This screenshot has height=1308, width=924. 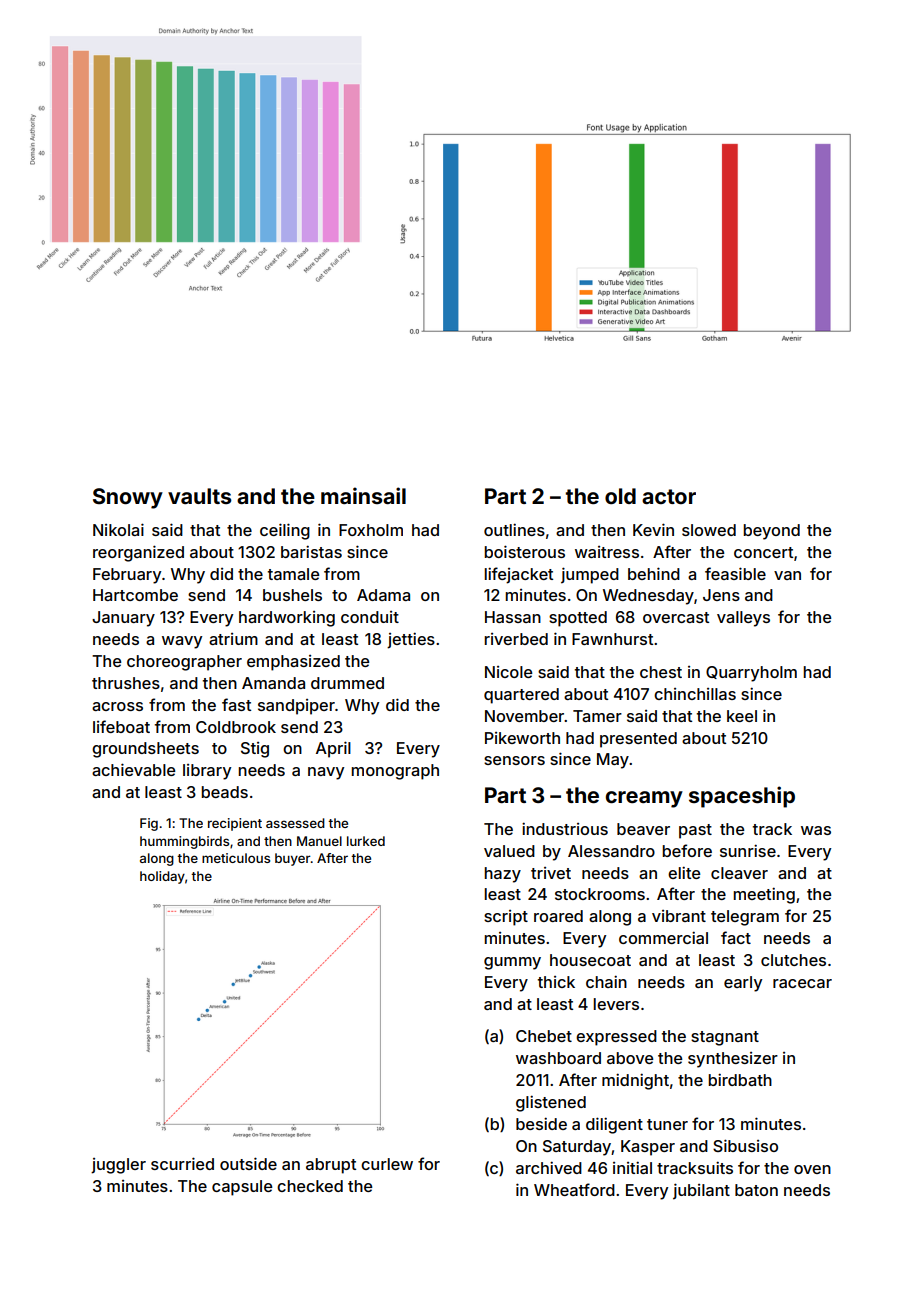 I want to click on lurked, so click(x=366, y=841).
